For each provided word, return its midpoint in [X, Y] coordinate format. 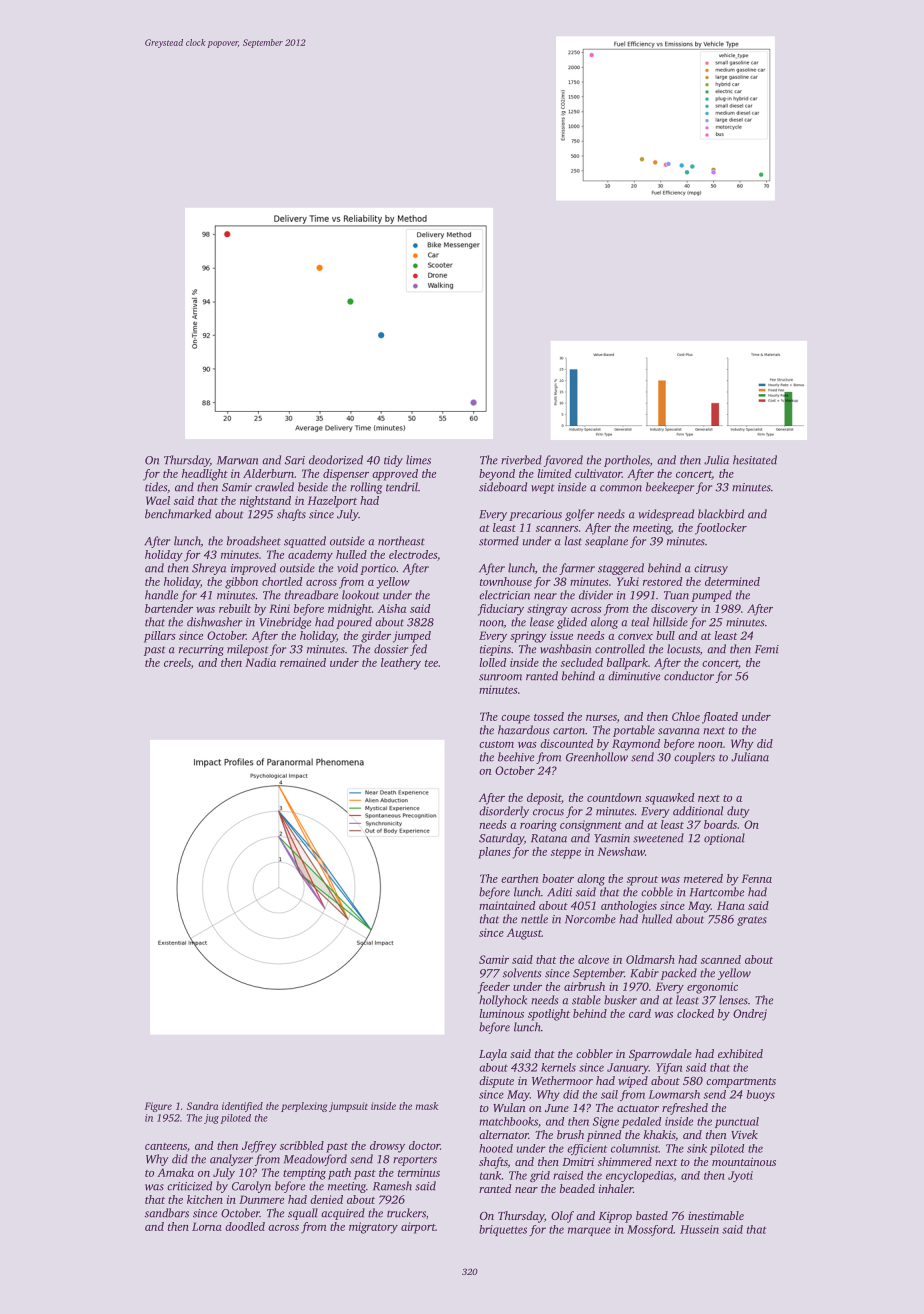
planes [494, 853]
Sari [295, 460]
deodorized [336, 460]
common [621, 488]
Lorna [207, 1226]
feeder [494, 988]
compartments [741, 1083]
